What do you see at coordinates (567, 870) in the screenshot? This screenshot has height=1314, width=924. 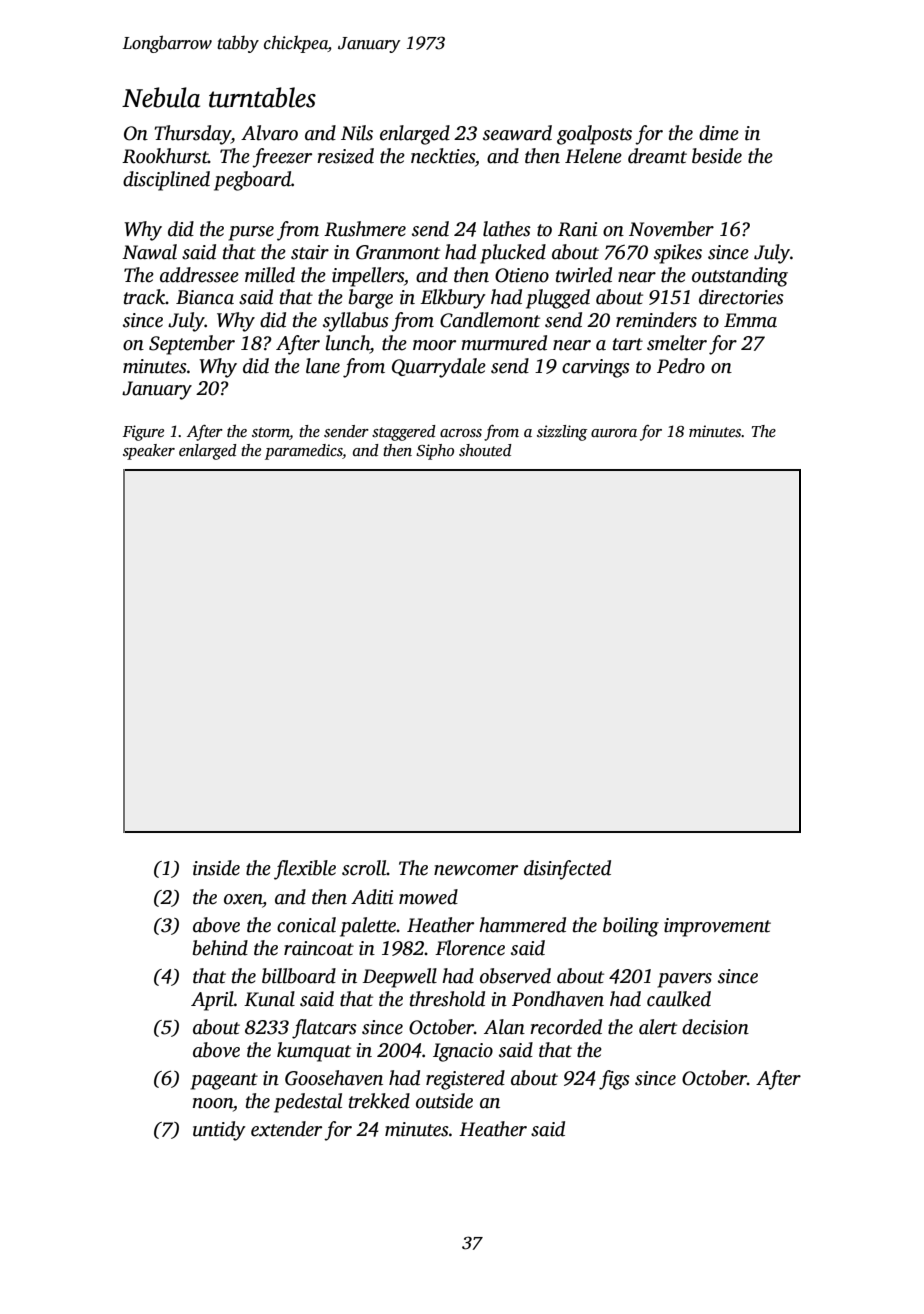 I see `disinfected` at bounding box center [567, 870].
